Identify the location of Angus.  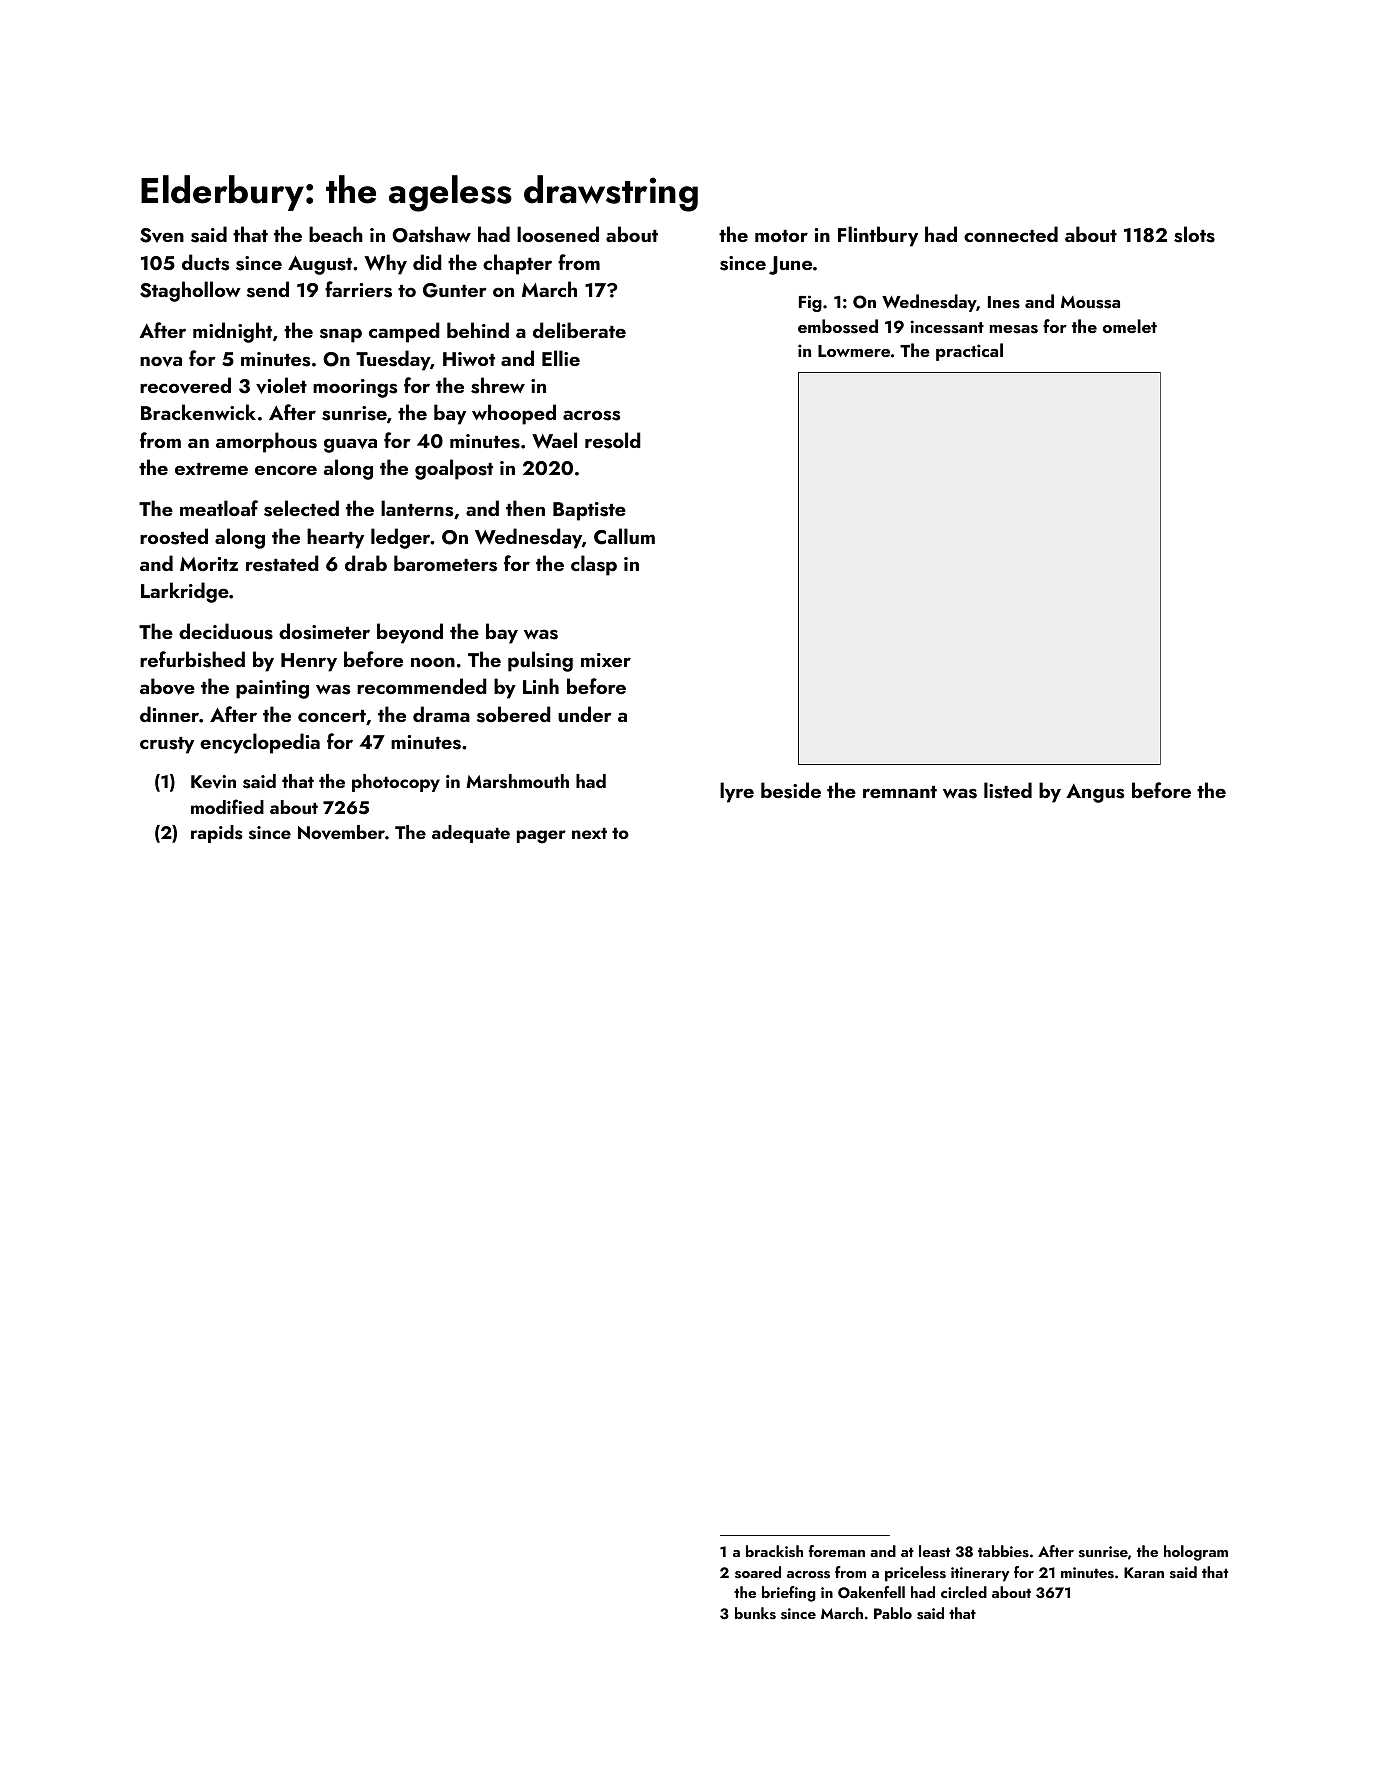
(1095, 793).
